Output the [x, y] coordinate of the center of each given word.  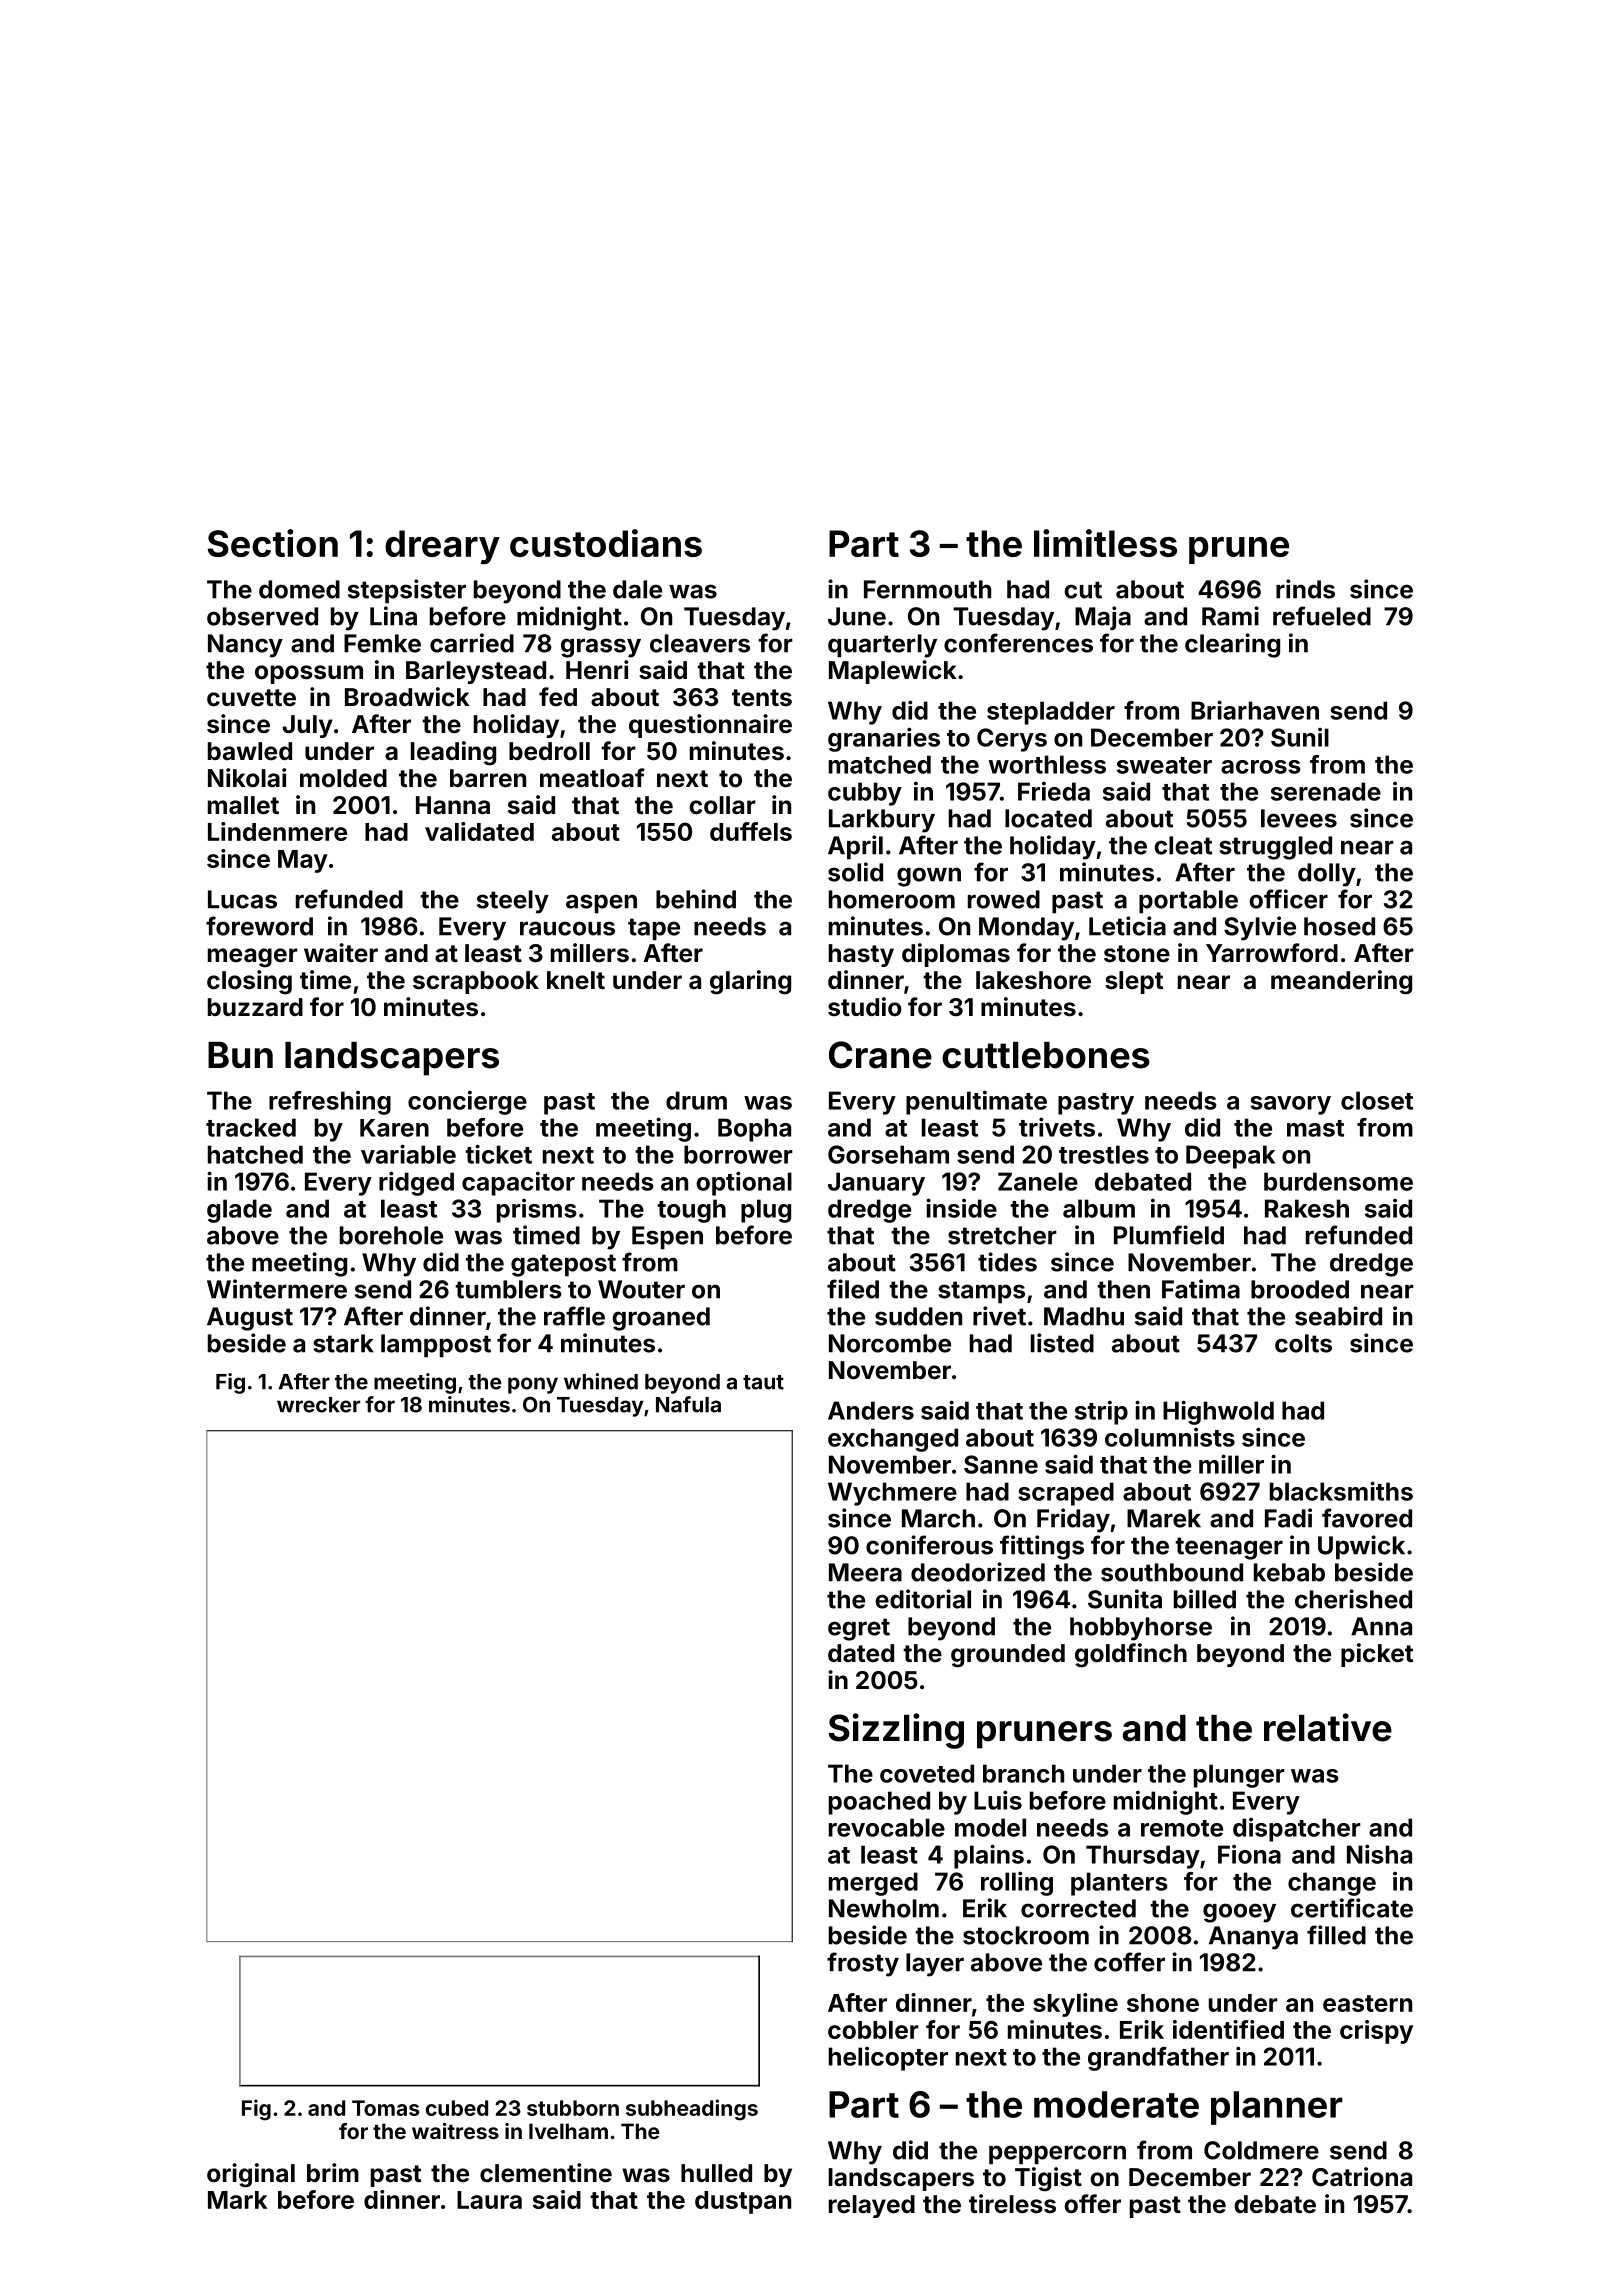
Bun [240, 1055]
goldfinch [1131, 1655]
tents [762, 698]
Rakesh [1307, 1208]
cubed [457, 2108]
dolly [1327, 875]
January [876, 1184]
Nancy [245, 646]
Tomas [386, 2108]
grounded [1008, 1656]
